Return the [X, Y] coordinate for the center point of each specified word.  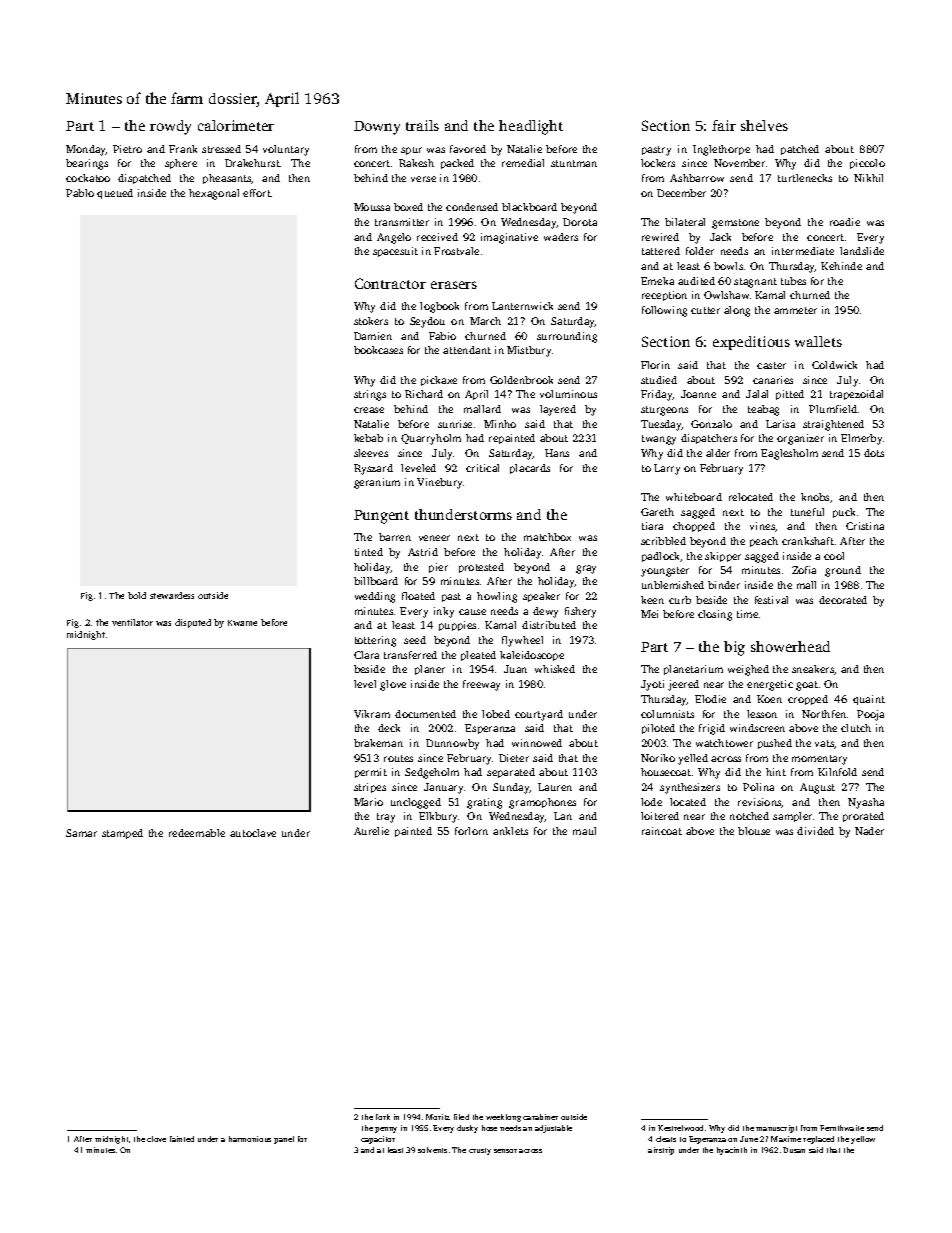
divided [815, 831]
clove [156, 1139]
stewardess [172, 595]
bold [137, 595]
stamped [122, 834]
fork [383, 1117]
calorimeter [236, 125]
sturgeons [664, 411]
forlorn [471, 831]
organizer [800, 439]
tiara [652, 526]
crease [369, 410]
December [681, 193]
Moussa [372, 207]
